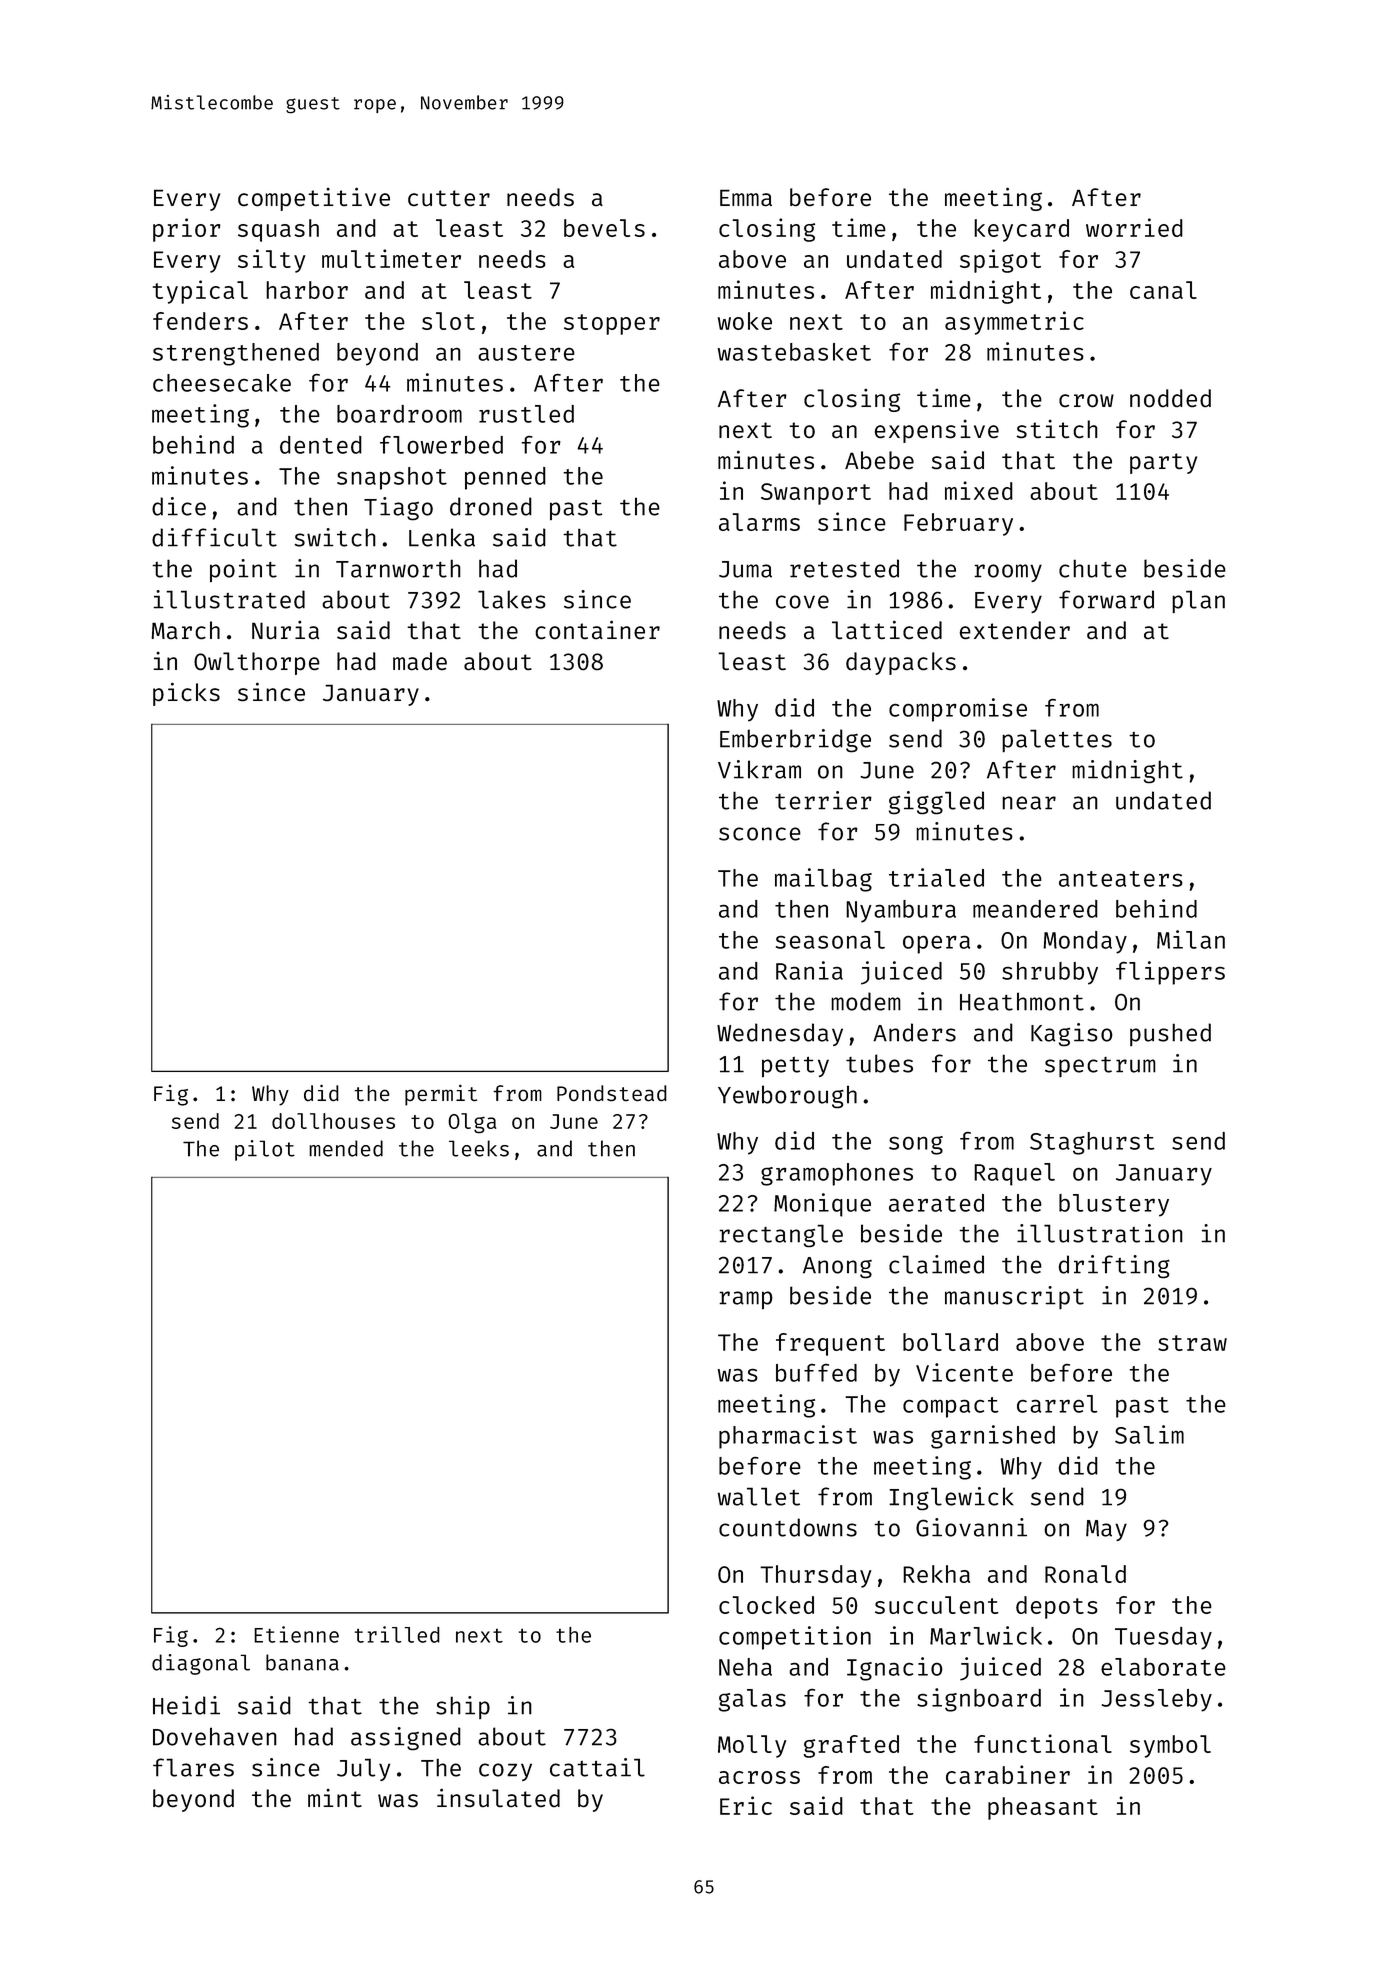 This document has height=1969, width=1386. Describe the element at coordinates (746, 197) in the document. I see `Emma` at that location.
